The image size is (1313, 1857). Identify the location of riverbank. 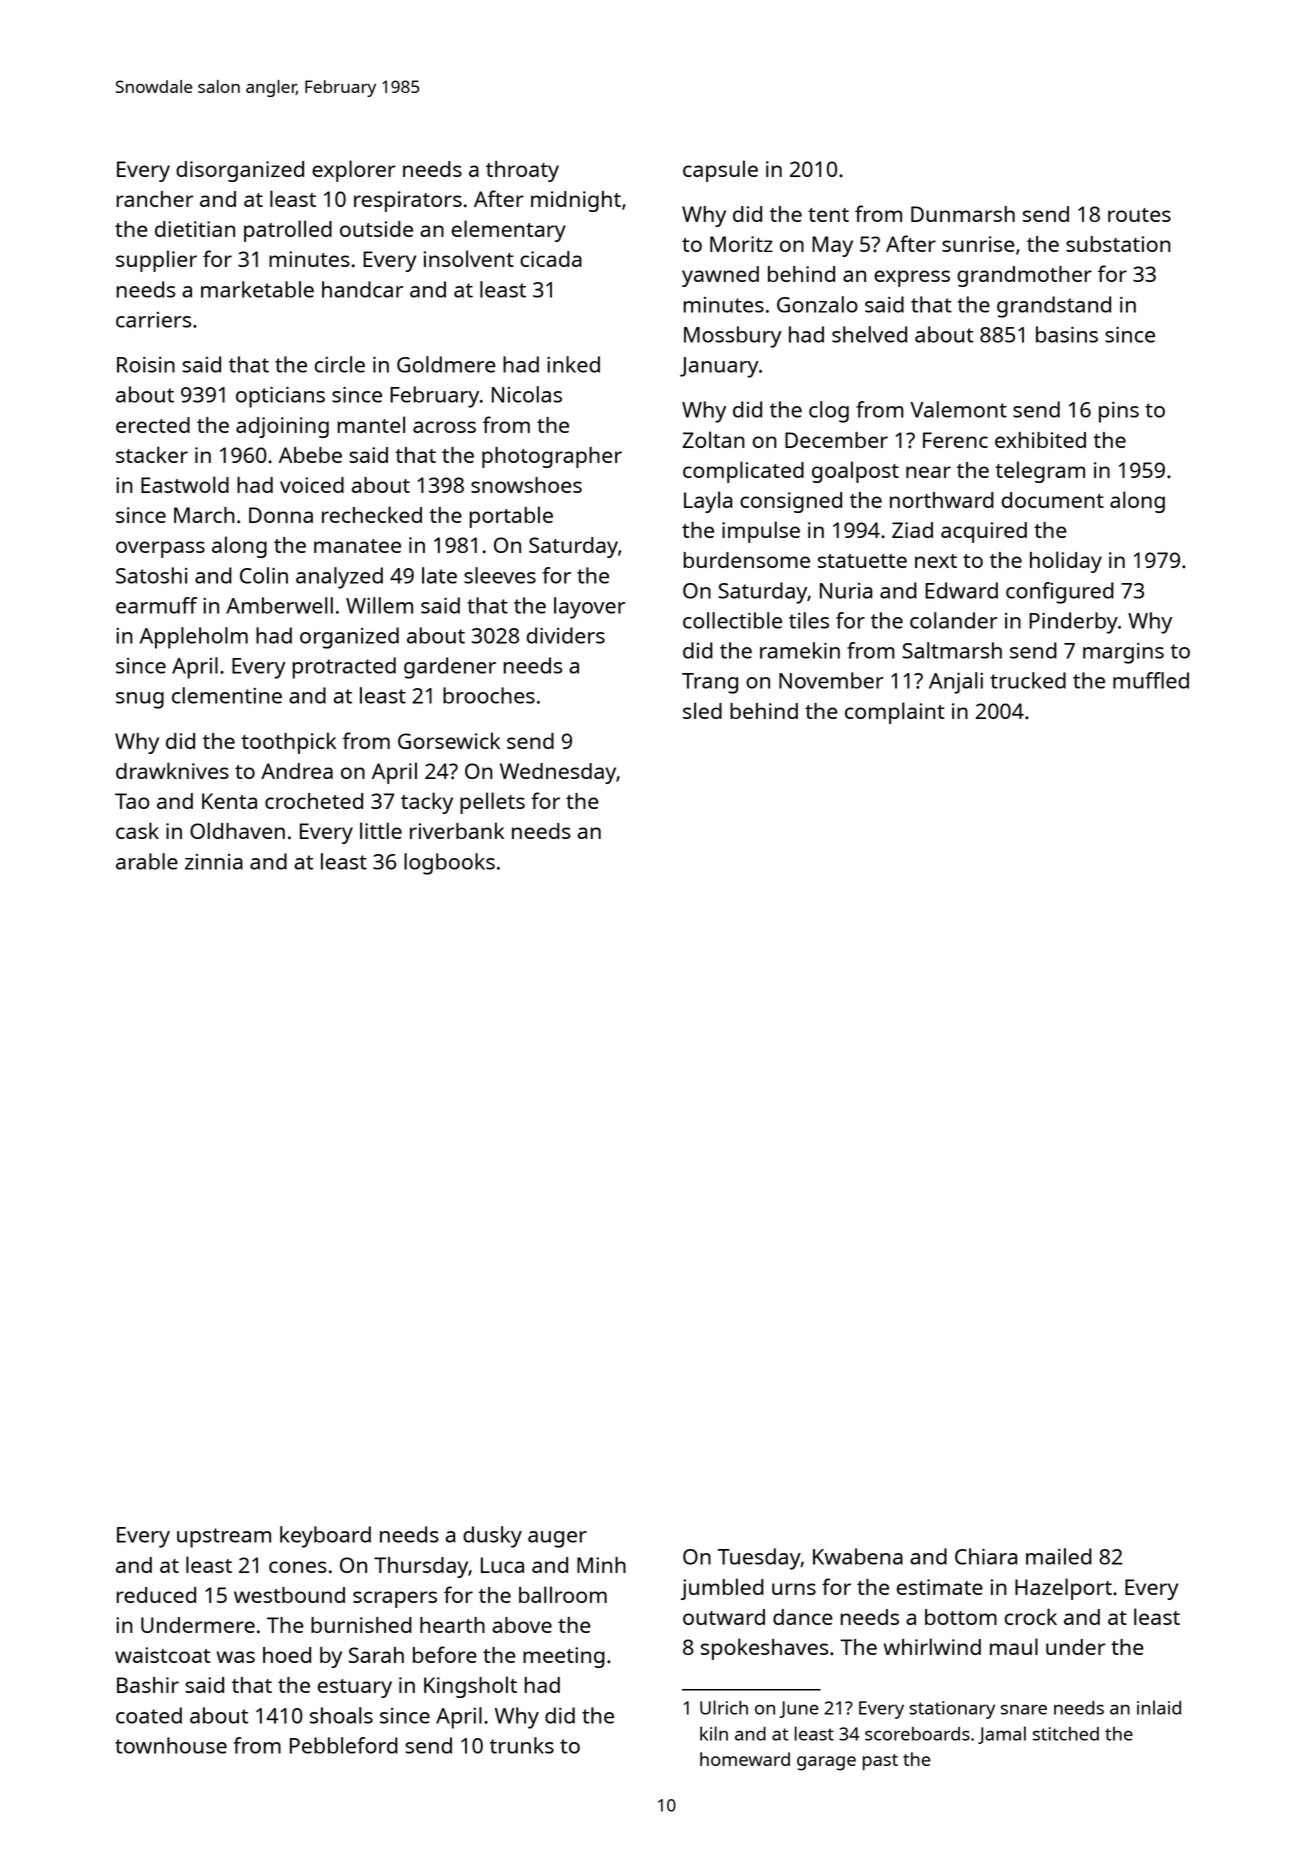
(457, 830).
